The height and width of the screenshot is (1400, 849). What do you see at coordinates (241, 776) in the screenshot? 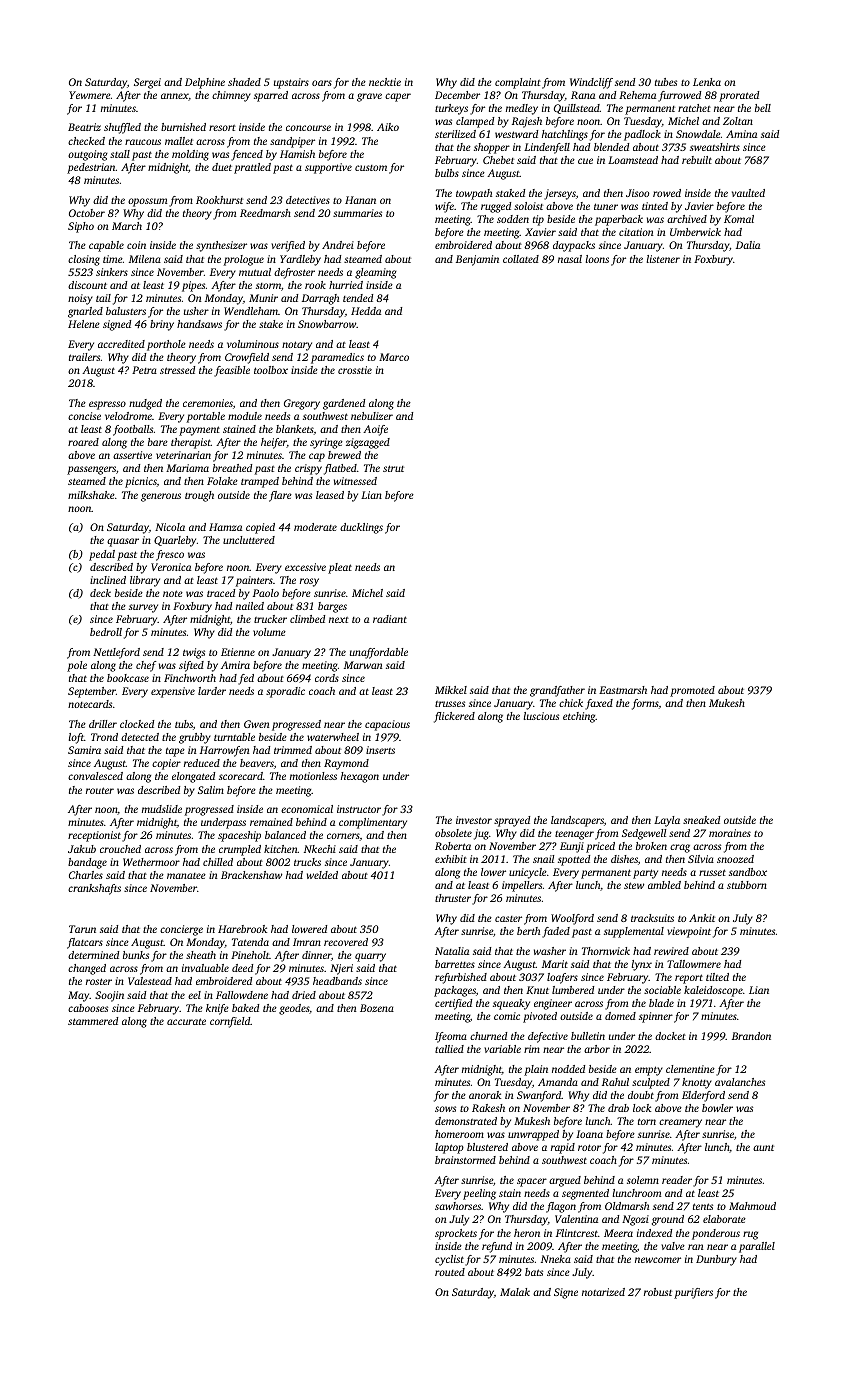
I see `scorecard` at bounding box center [241, 776].
